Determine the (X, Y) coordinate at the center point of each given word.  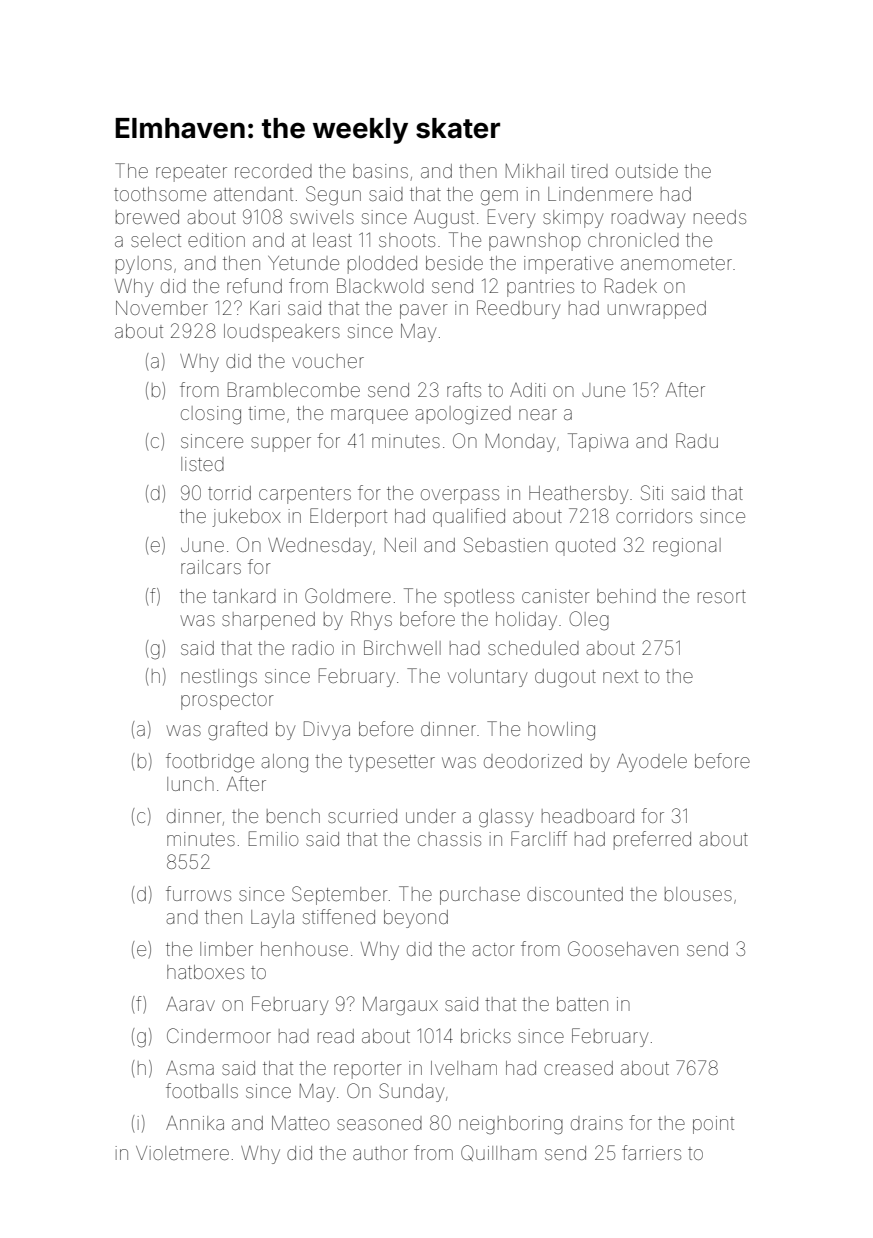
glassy (506, 818)
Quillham (499, 1153)
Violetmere (182, 1153)
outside (647, 171)
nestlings (219, 678)
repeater (191, 173)
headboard (588, 816)
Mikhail (535, 171)
